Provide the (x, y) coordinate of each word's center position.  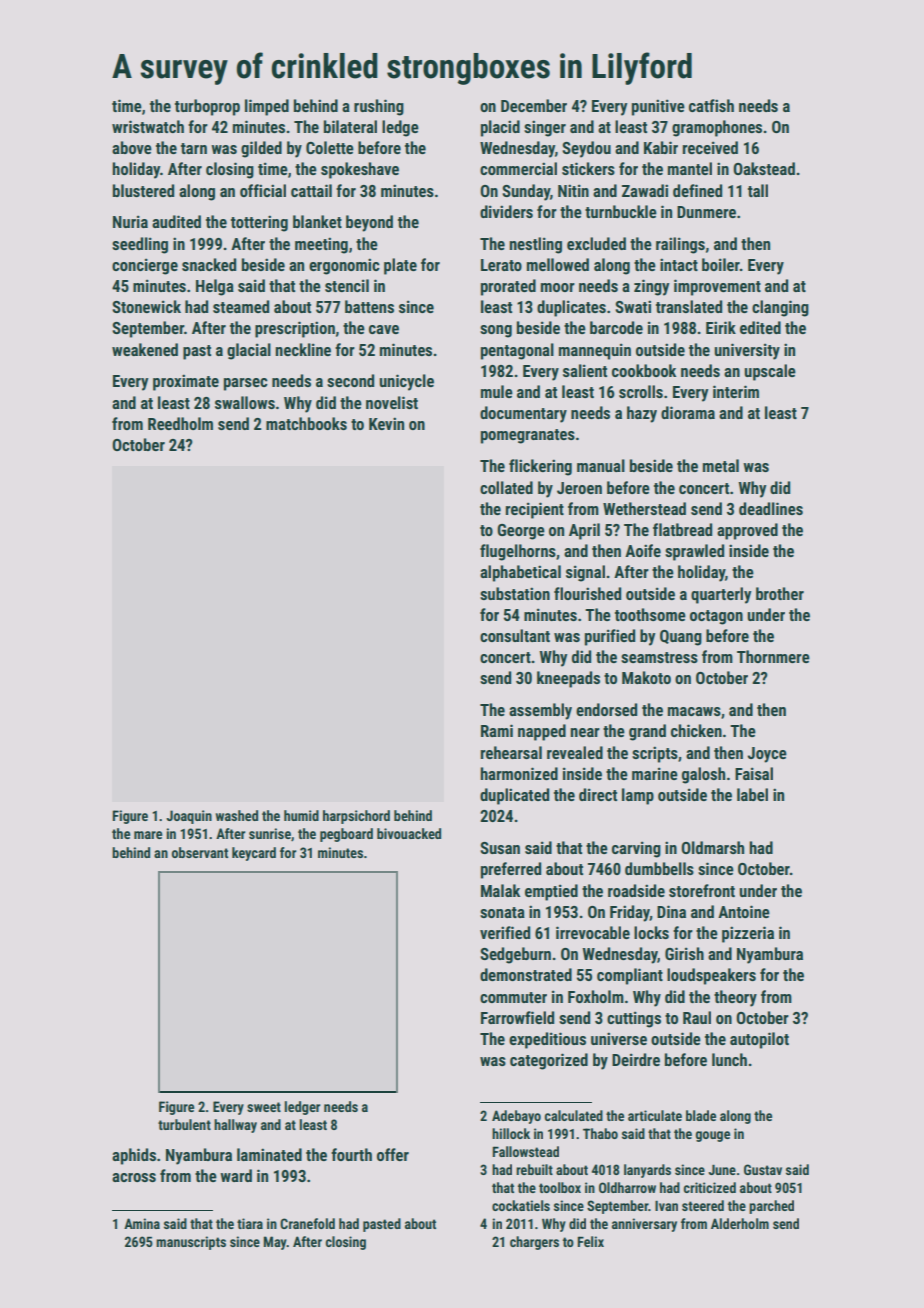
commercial (518, 168)
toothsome (650, 614)
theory (735, 998)
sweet (264, 1107)
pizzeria (748, 934)
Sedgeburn (515, 955)
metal (721, 465)
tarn (194, 148)
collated (506, 487)
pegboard (346, 835)
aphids (134, 1156)
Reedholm (180, 423)
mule (497, 391)
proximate (186, 382)
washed (237, 815)
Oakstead (764, 168)
